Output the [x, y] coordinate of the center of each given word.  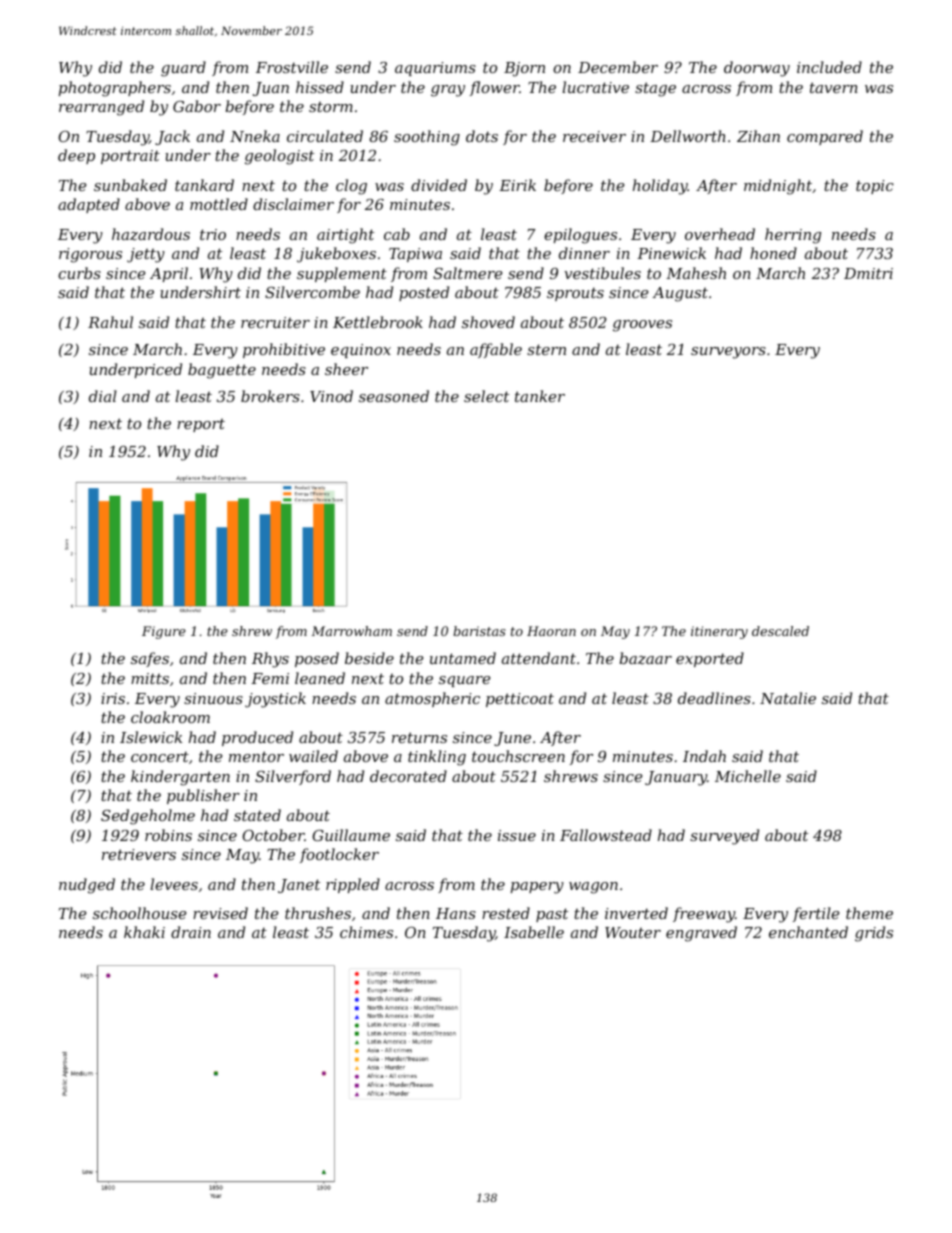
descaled [780, 631]
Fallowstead [606, 835]
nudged [87, 886]
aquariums [435, 69]
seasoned [394, 396]
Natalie [788, 698]
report [201, 425]
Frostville [292, 67]
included [829, 67]
